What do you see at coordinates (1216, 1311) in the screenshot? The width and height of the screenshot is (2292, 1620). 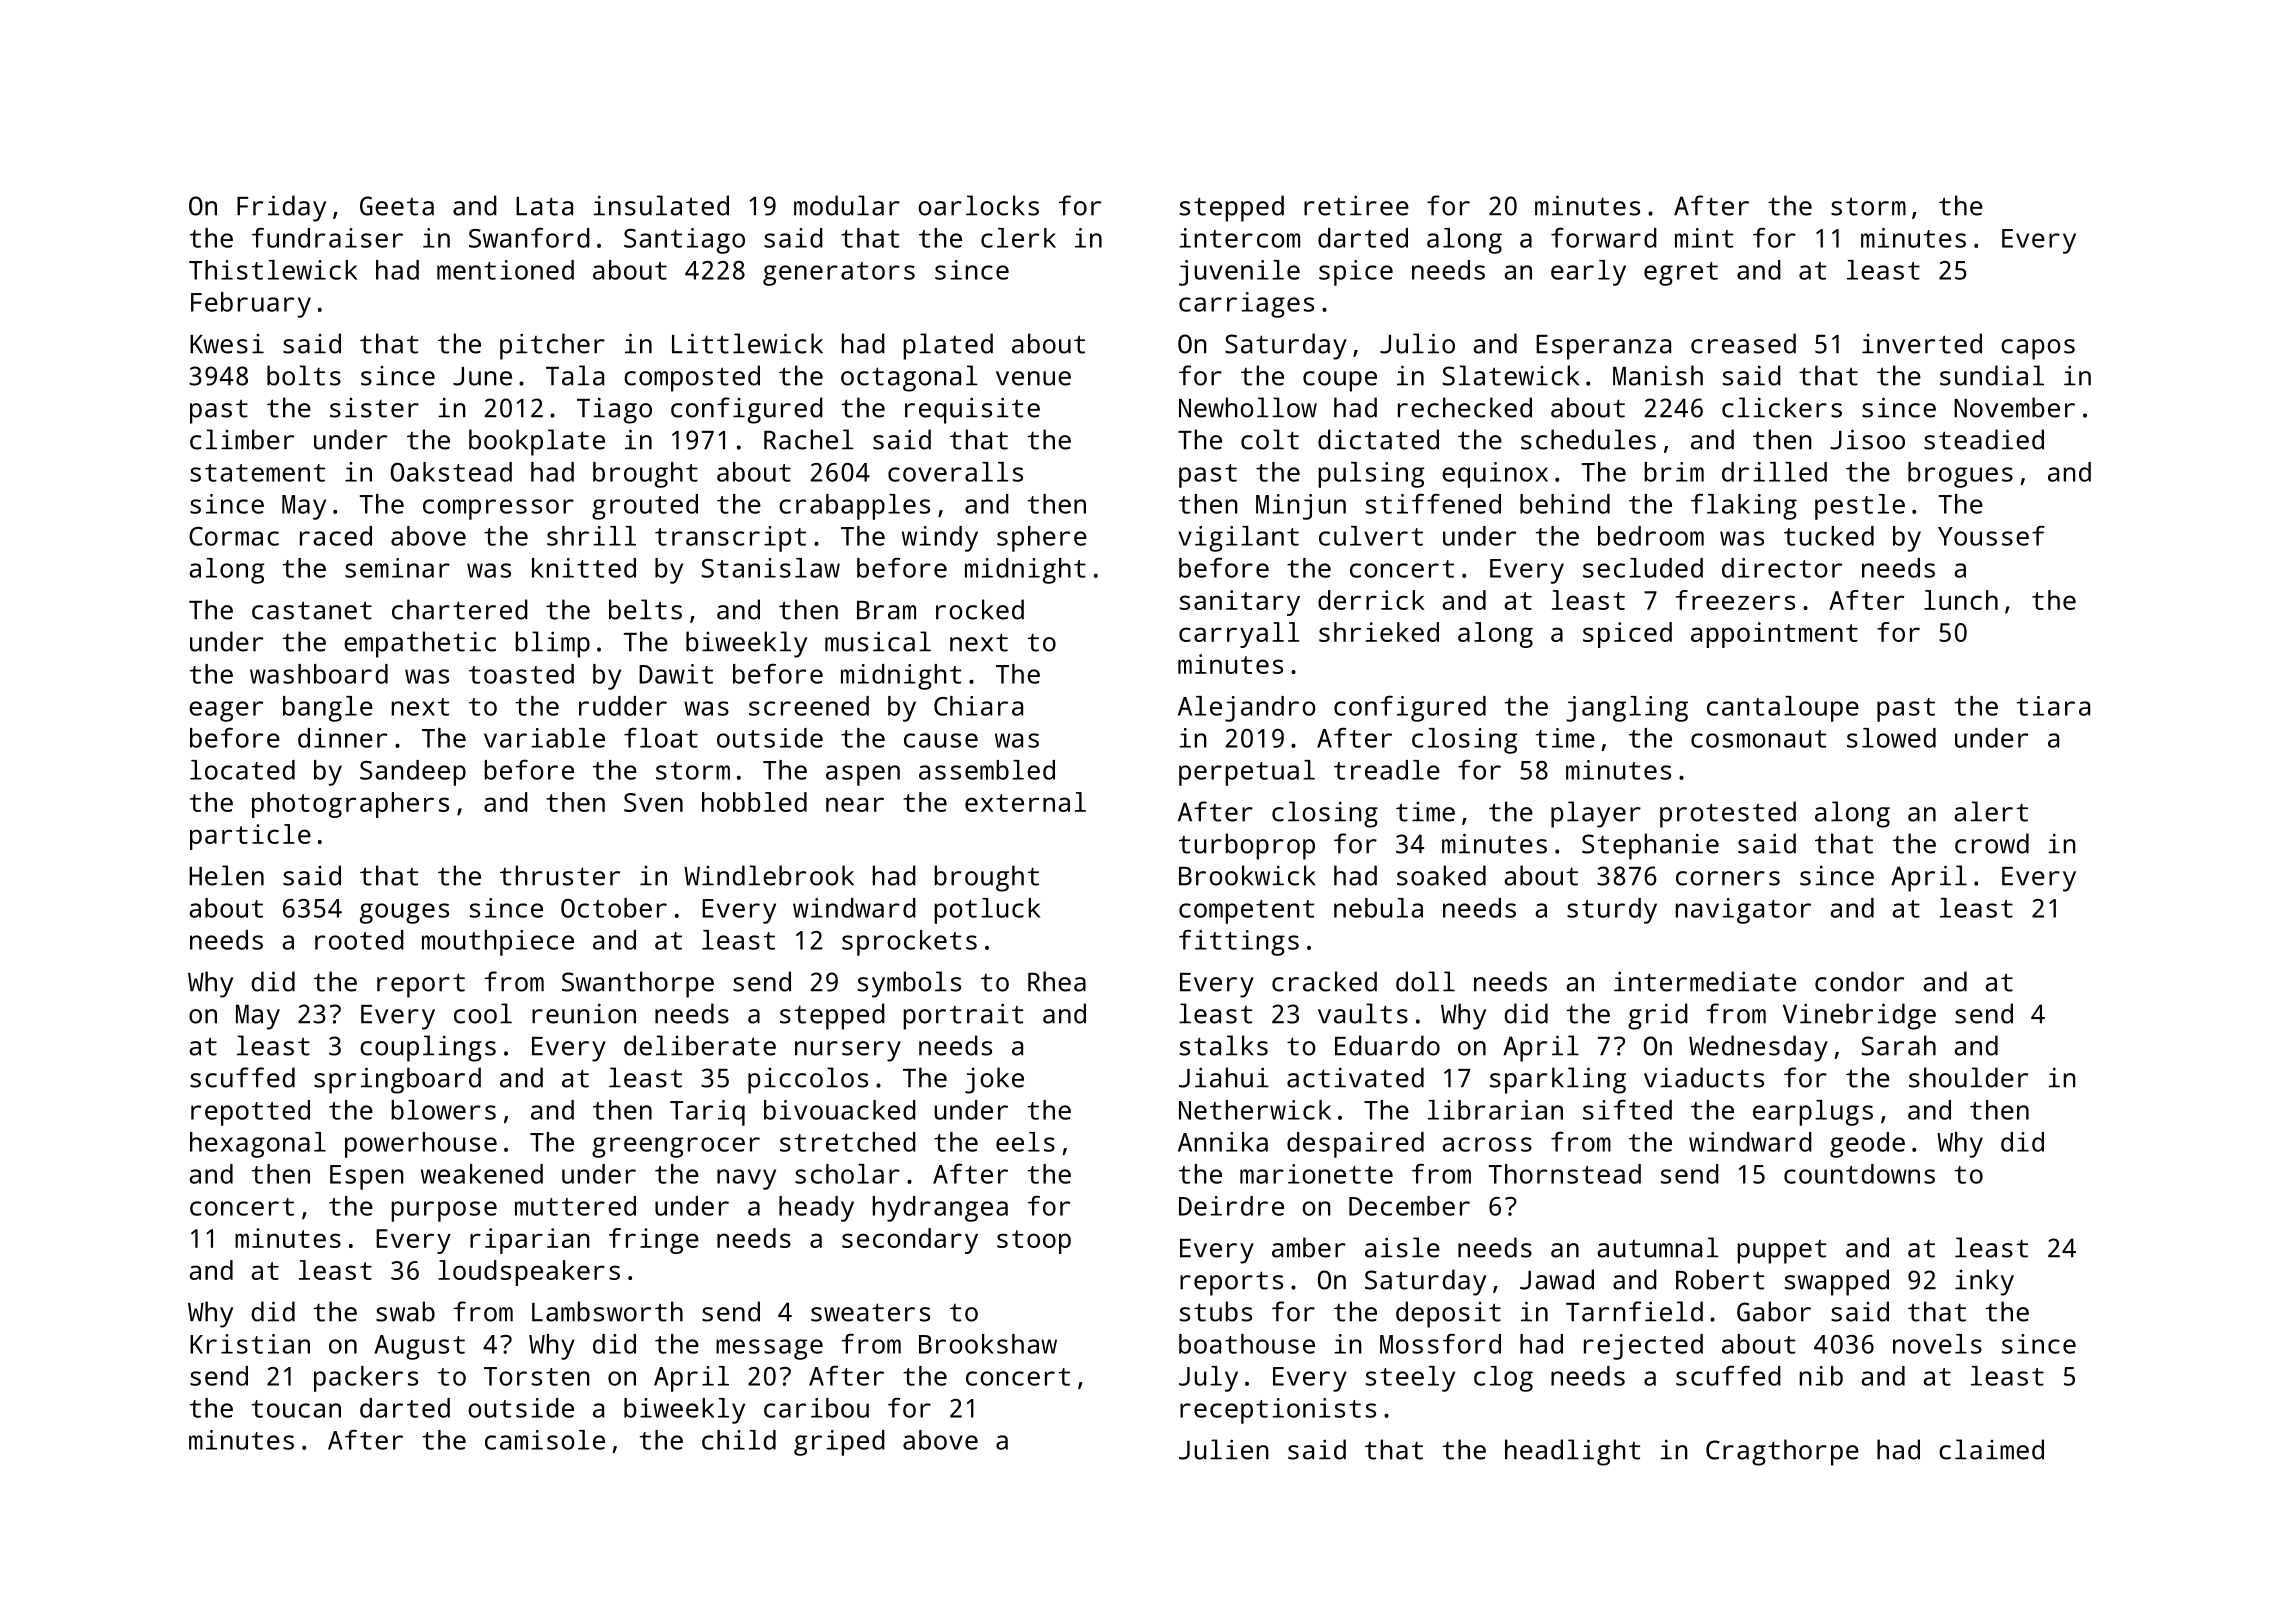 I see `stubs` at bounding box center [1216, 1311].
